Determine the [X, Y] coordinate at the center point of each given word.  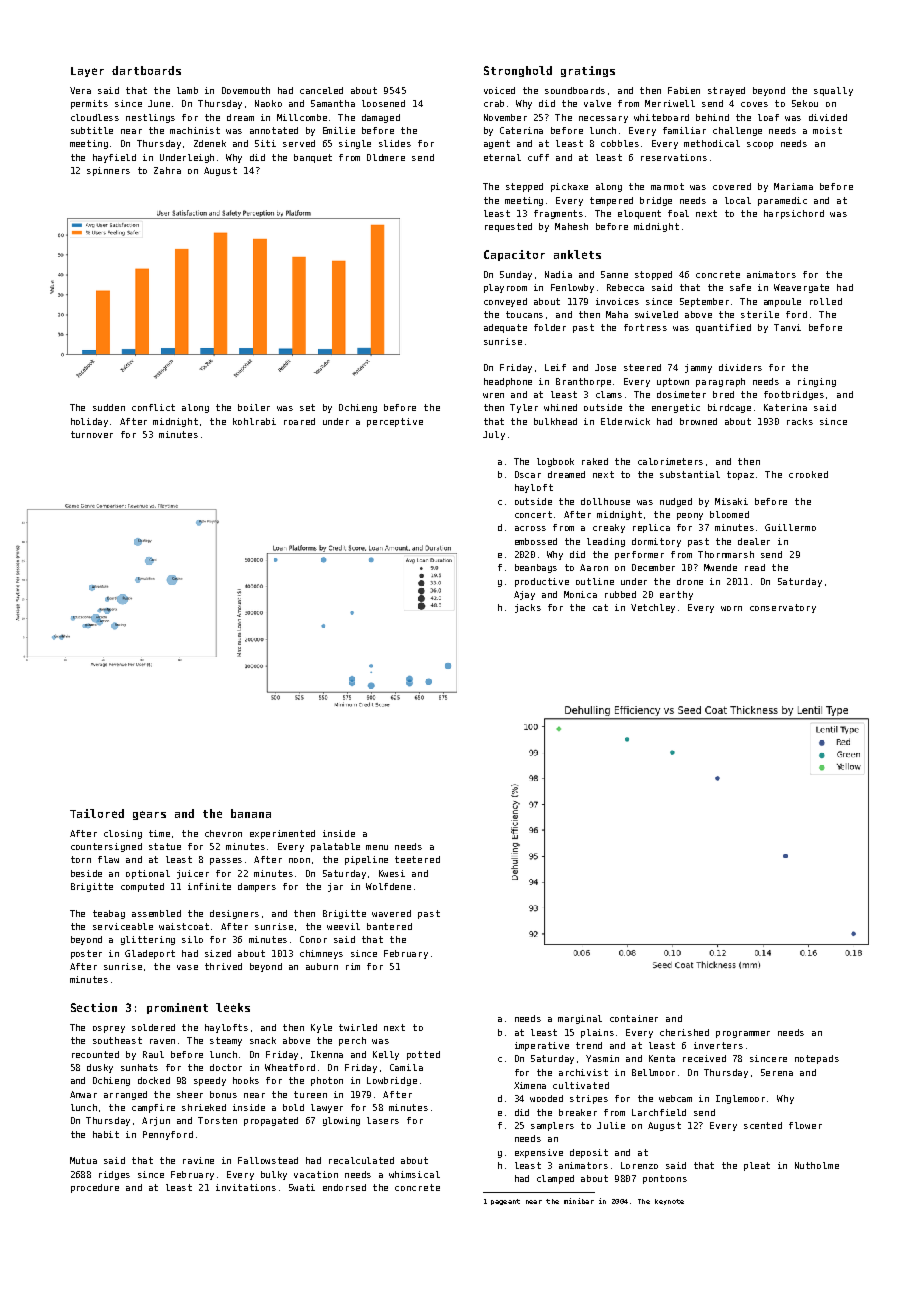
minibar [579, 1201]
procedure [95, 1188]
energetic [676, 408]
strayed [726, 91]
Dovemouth [246, 90]
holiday [89, 422]
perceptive [395, 422]
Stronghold [518, 71]
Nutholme [817, 1165]
